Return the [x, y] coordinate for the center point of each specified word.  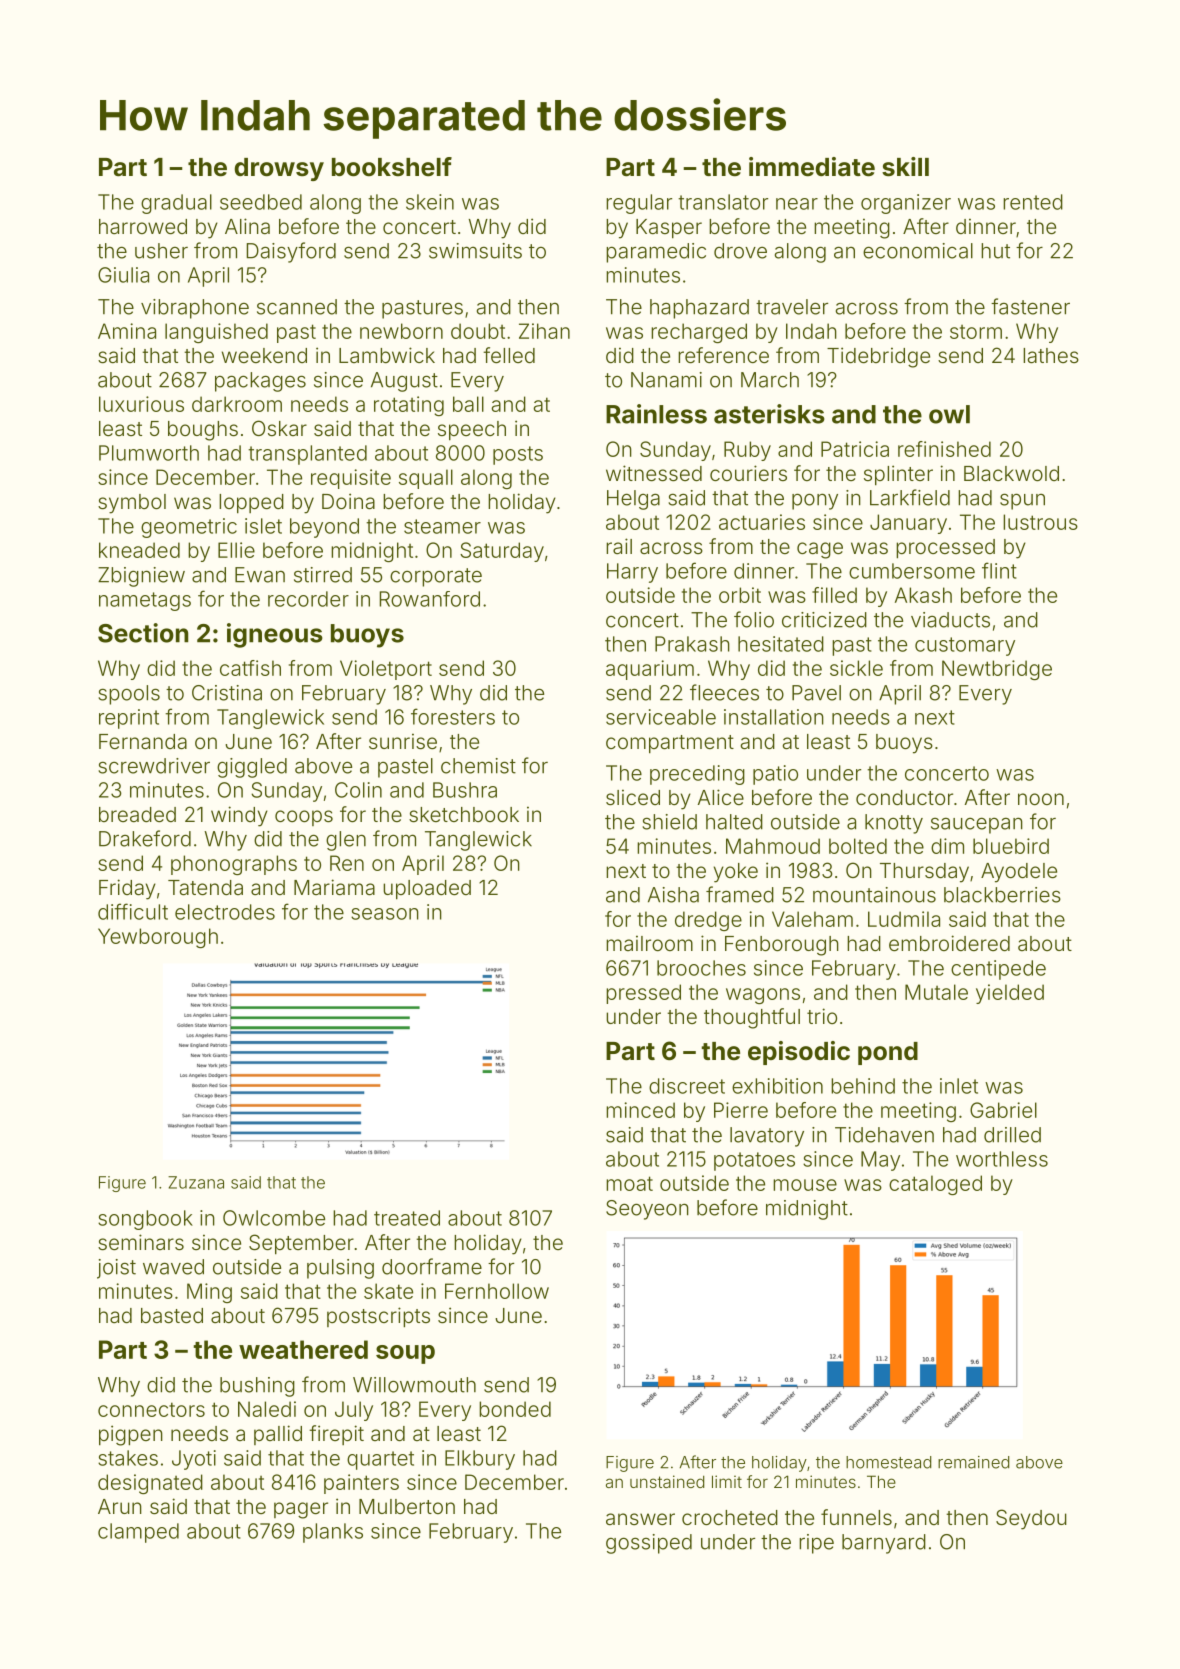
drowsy [279, 169]
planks [333, 1533]
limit [727, 1481]
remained [974, 1462]
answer [640, 1519]
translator [723, 202]
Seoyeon [647, 1210]
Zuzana [196, 1182]
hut [995, 251]
